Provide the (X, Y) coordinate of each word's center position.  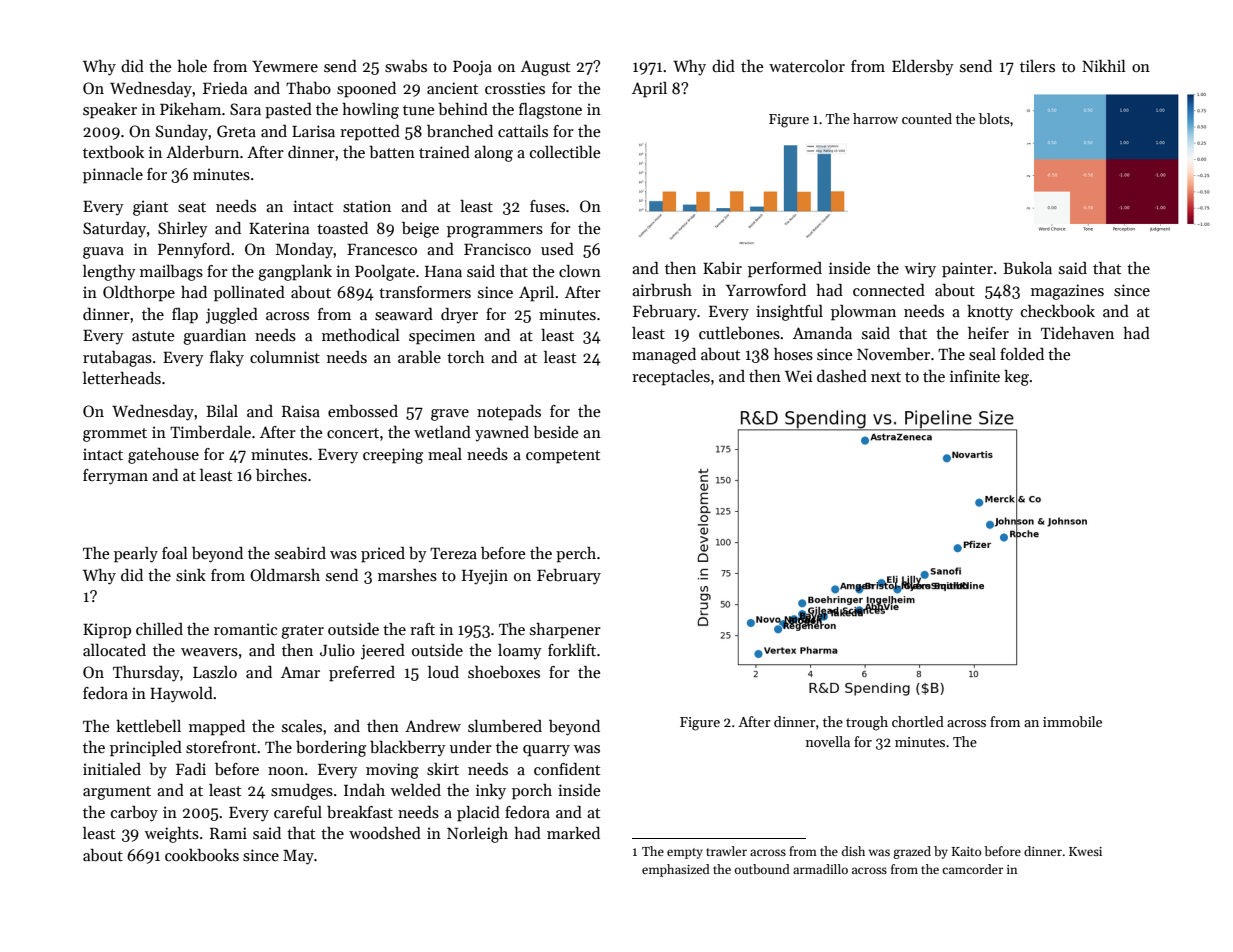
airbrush (662, 290)
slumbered (505, 726)
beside (556, 432)
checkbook (1058, 311)
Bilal (222, 411)
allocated (114, 650)
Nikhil (1104, 66)
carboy (134, 814)
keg (1016, 378)
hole (192, 66)
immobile (1072, 721)
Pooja (472, 68)
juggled (232, 316)
